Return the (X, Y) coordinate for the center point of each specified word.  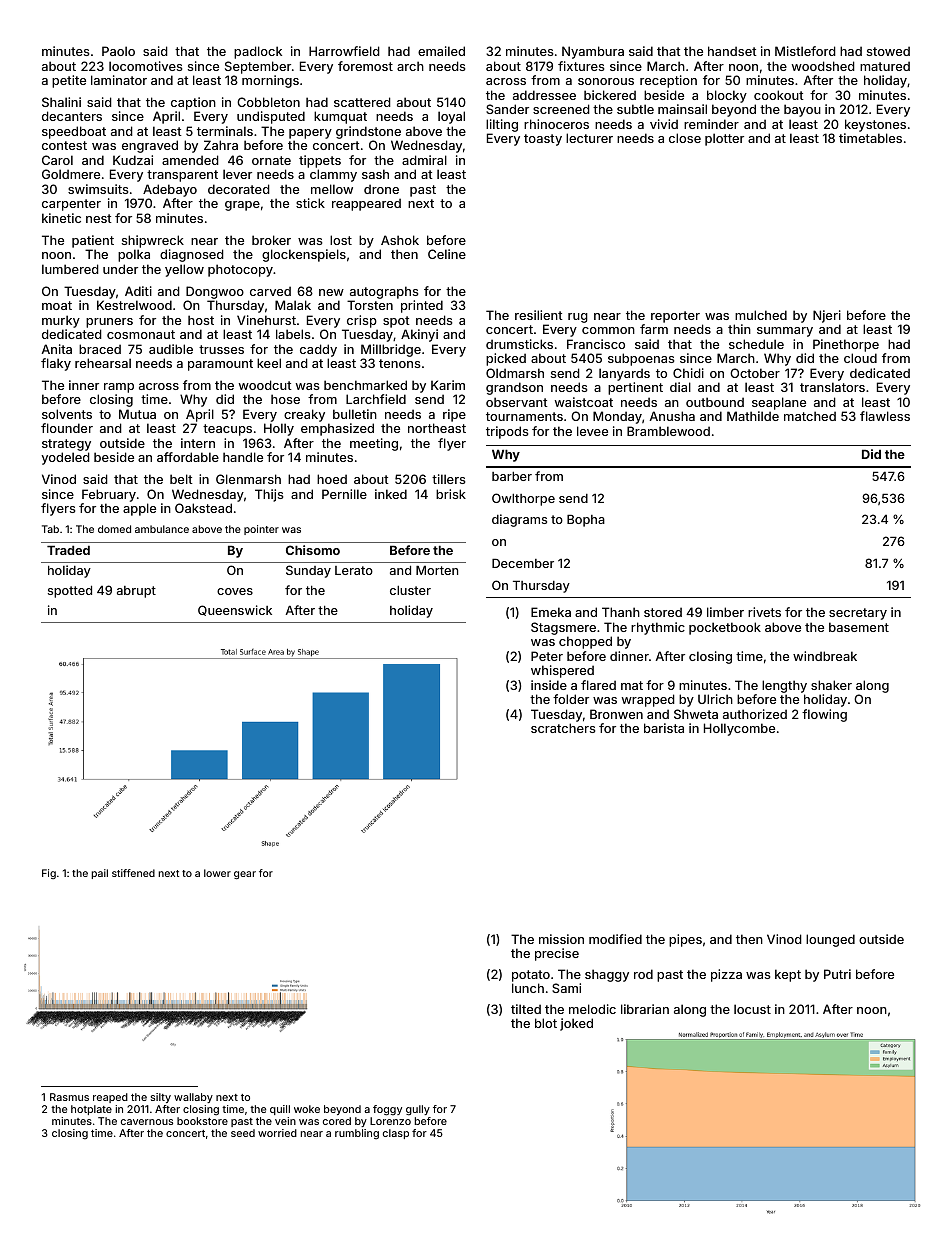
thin (739, 329)
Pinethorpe (846, 345)
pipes (685, 940)
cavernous (147, 1122)
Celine (447, 254)
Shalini (61, 102)
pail (99, 874)
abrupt (136, 592)
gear (245, 875)
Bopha (586, 520)
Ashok (400, 240)
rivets (764, 612)
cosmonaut (141, 334)
